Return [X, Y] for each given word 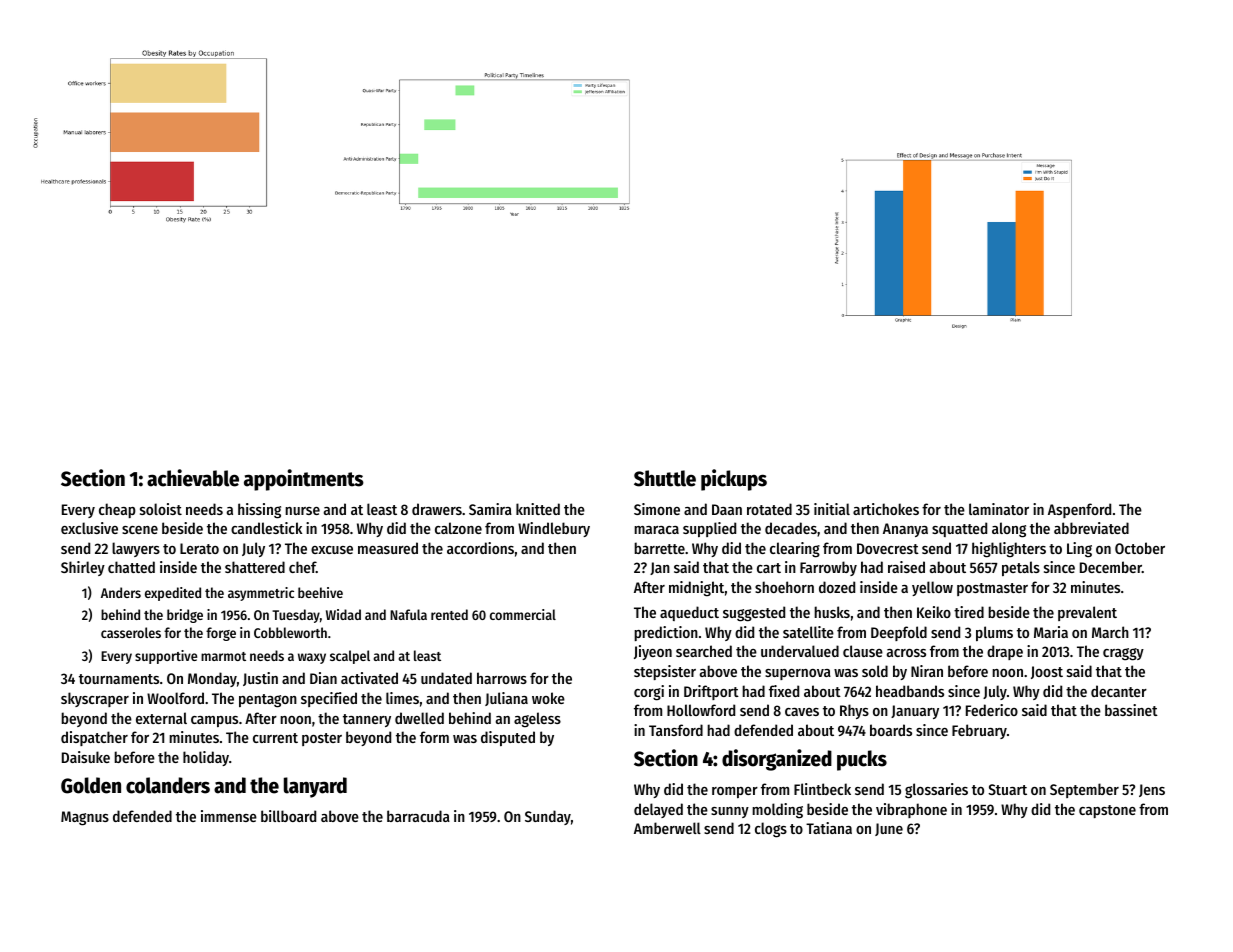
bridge [185, 616]
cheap [117, 510]
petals [1021, 568]
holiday [206, 758]
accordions [480, 548]
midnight [696, 589]
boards [891, 730]
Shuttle [665, 478]
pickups [734, 480]
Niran [927, 671]
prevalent [1087, 613]
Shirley [83, 568]
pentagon [268, 701]
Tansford [676, 730]
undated [446, 678]
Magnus [85, 818]
